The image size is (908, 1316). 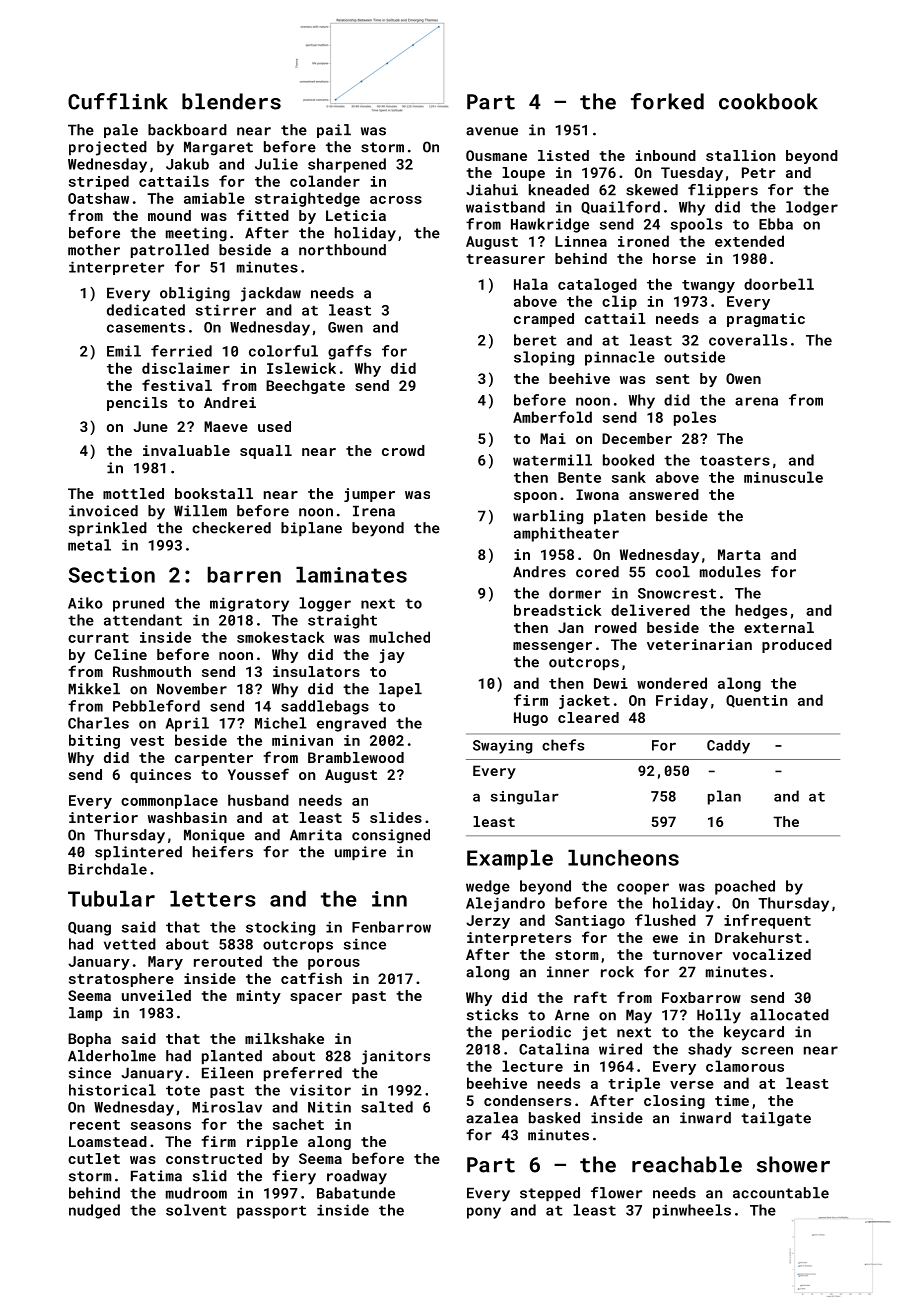 What do you see at coordinates (665, 920) in the document?
I see `flushed` at bounding box center [665, 920].
